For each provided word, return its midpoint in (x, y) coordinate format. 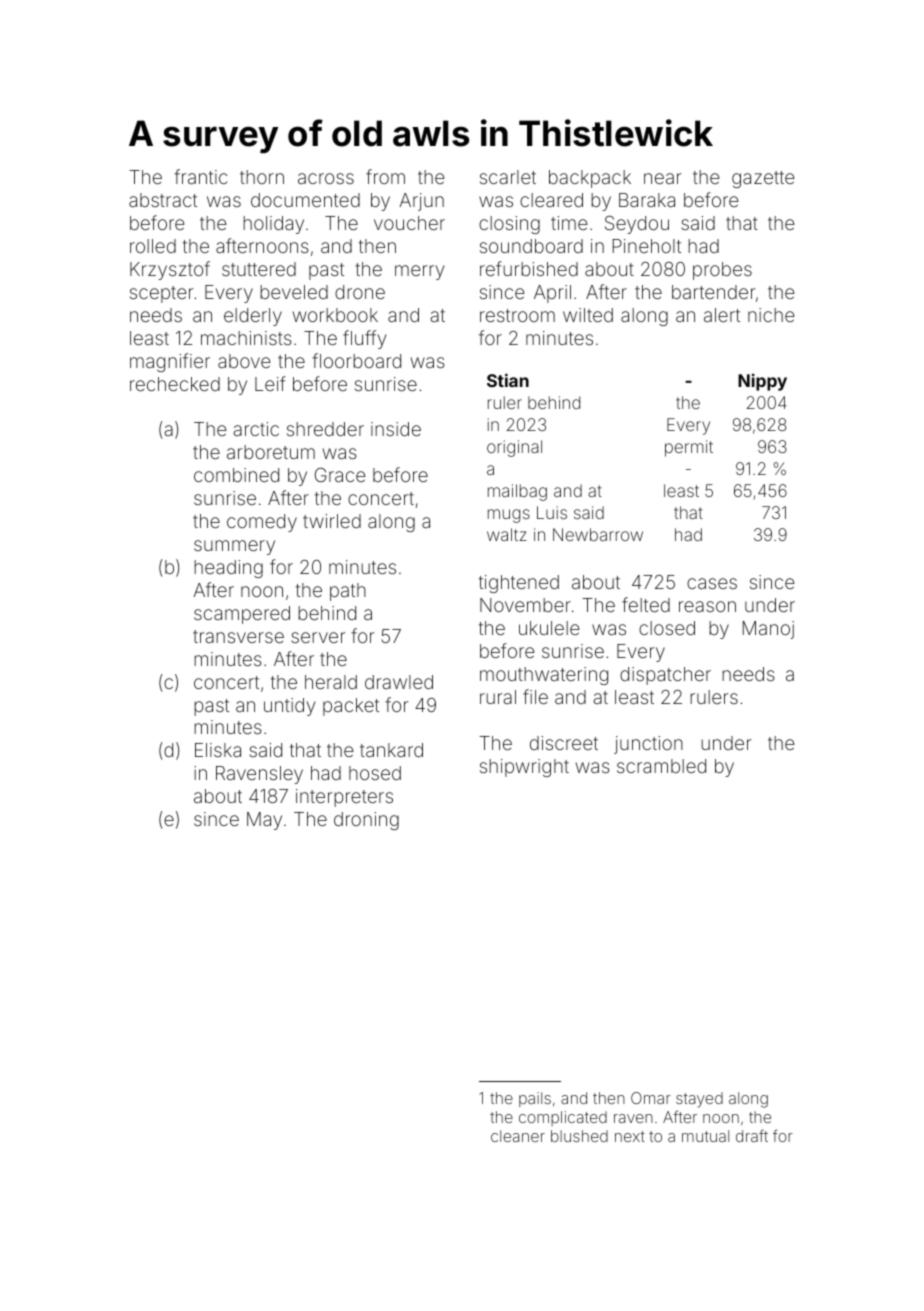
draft (752, 1136)
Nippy (762, 382)
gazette (763, 179)
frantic (200, 176)
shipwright (524, 768)
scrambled (661, 766)
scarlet (508, 177)
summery (234, 547)
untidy (289, 707)
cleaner (518, 1136)
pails (535, 1099)
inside (396, 429)
